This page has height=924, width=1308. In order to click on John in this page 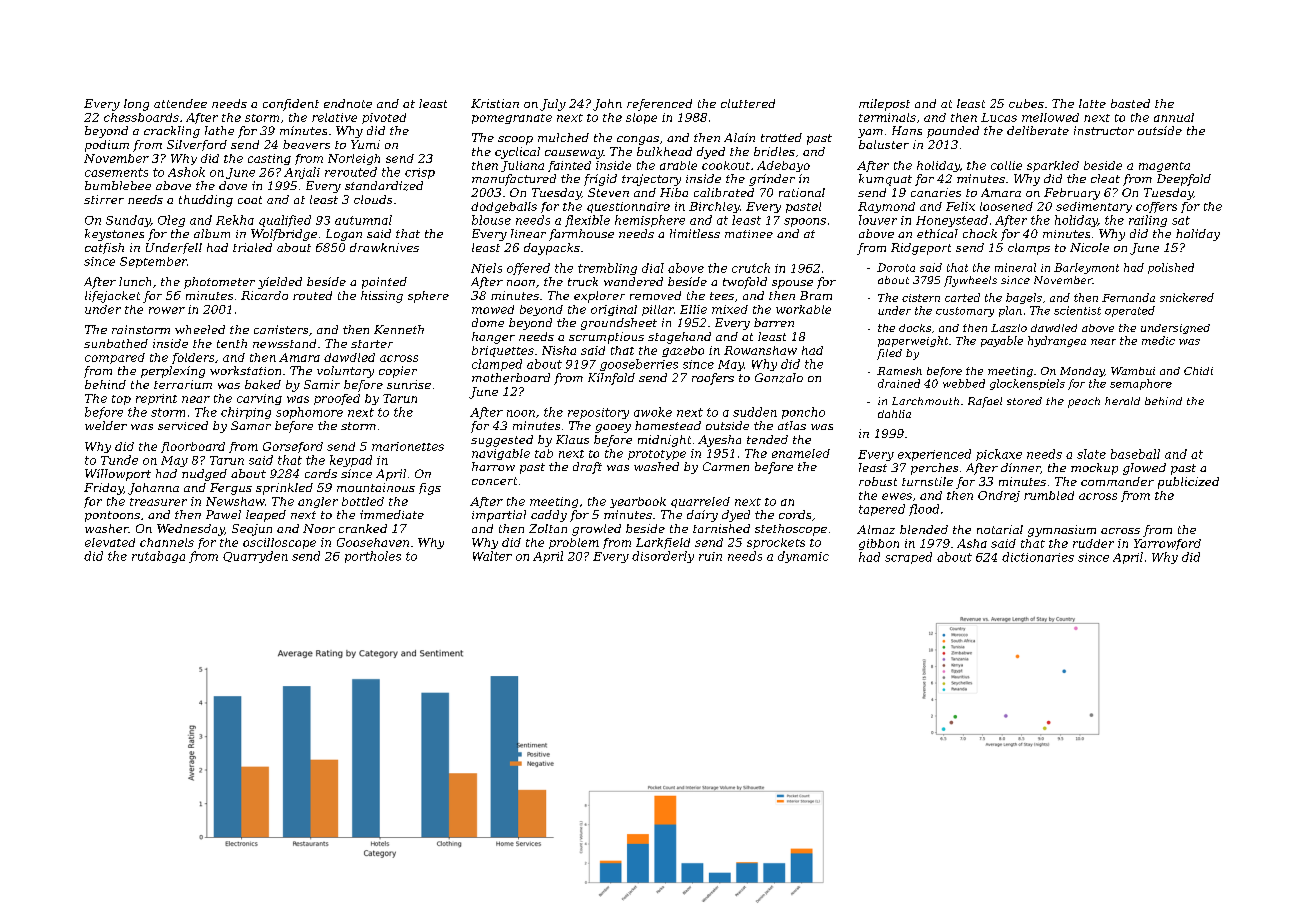, I will do `click(607, 105)`.
